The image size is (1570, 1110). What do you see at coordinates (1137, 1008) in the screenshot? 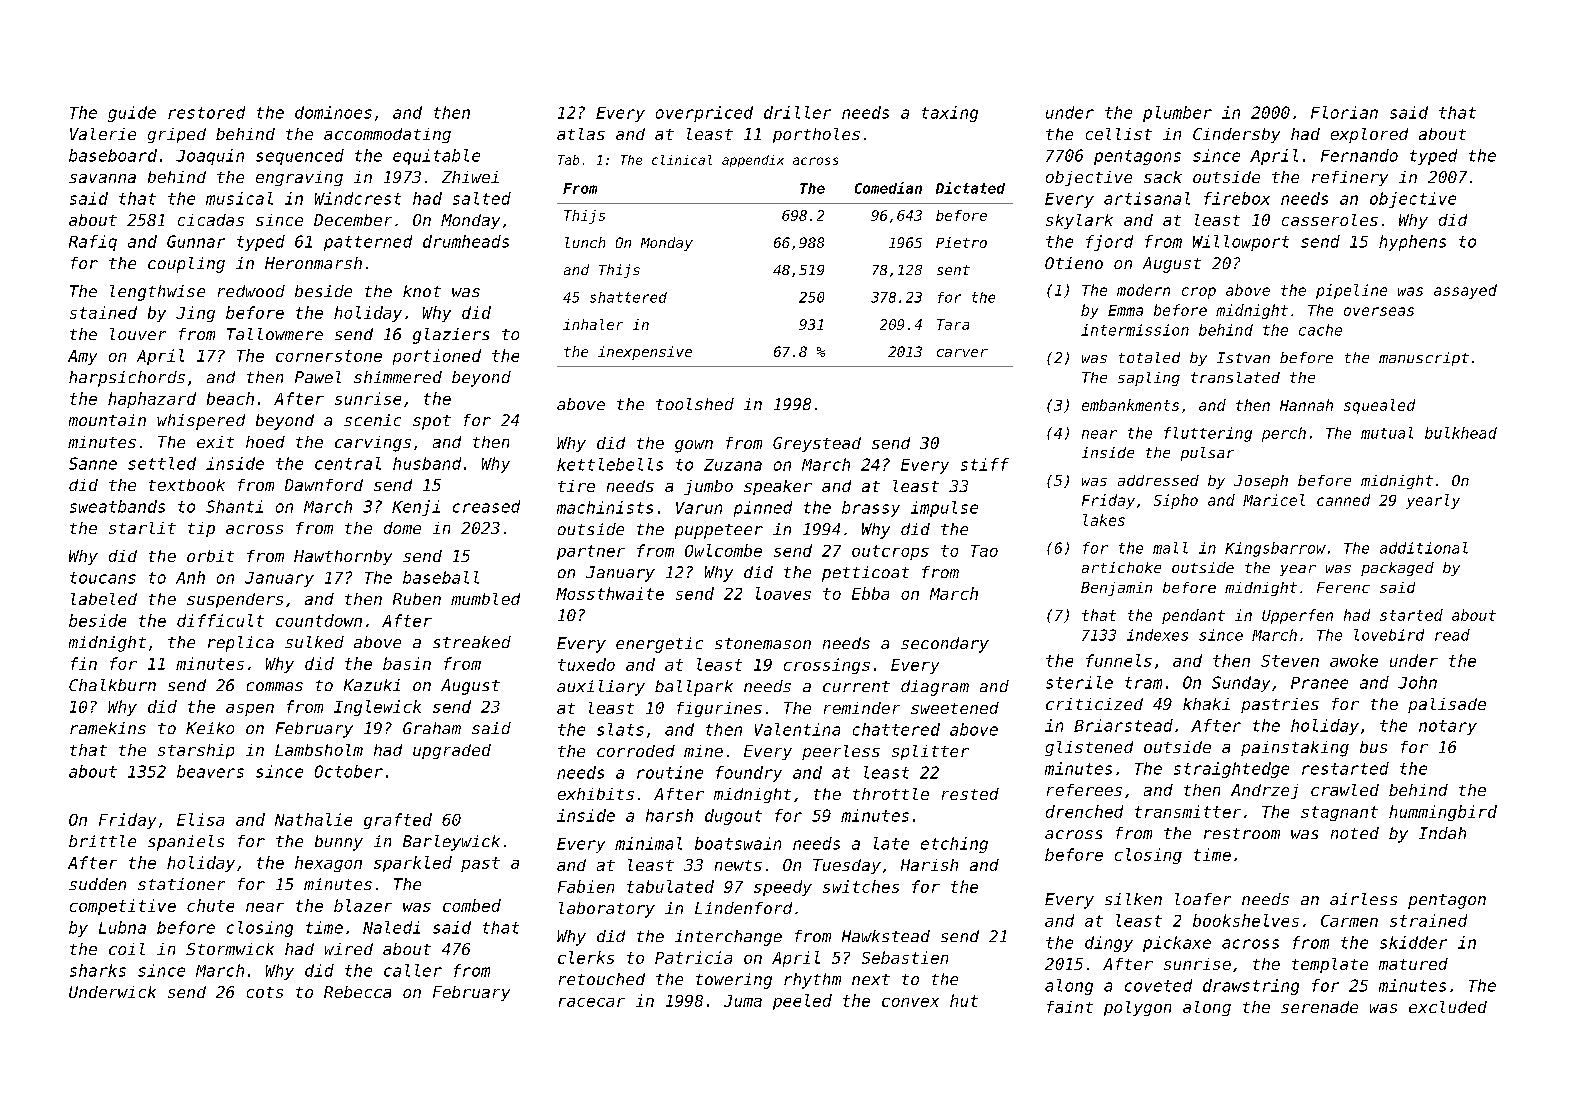
I see `polygon` at bounding box center [1137, 1008].
